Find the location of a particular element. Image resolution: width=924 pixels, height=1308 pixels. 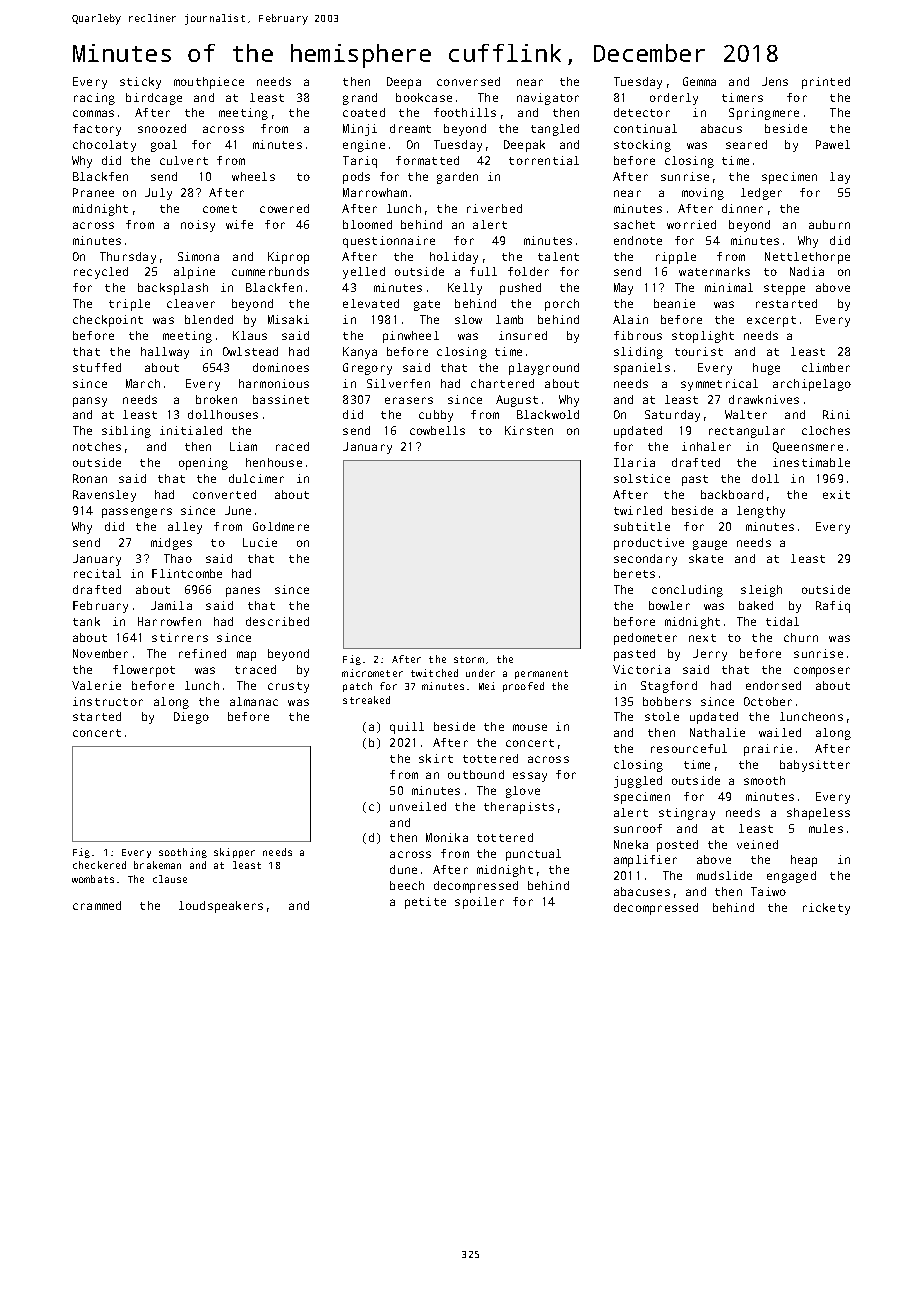

Mei is located at coordinates (487, 686).
